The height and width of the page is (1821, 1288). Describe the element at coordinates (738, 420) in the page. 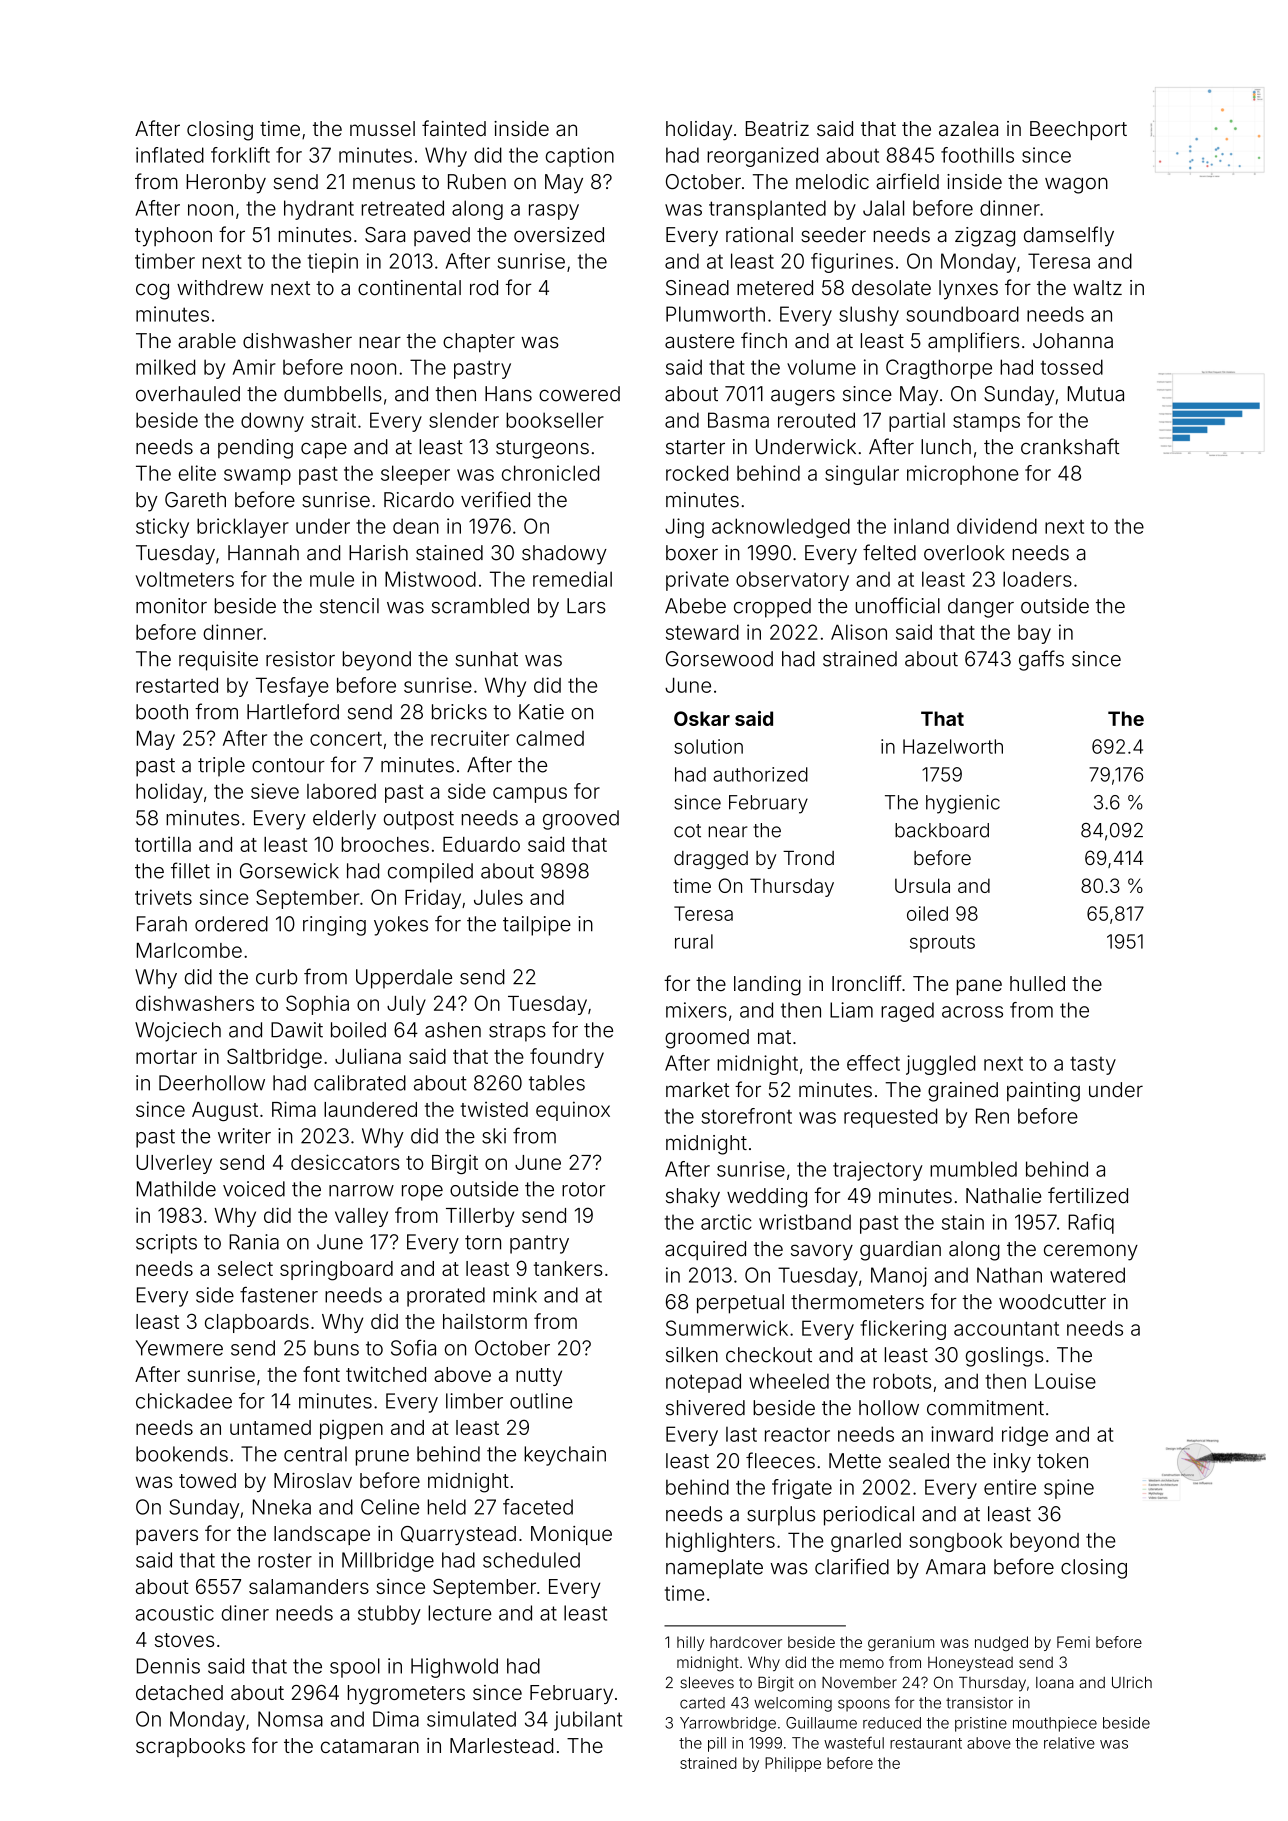

I see `Basma` at that location.
